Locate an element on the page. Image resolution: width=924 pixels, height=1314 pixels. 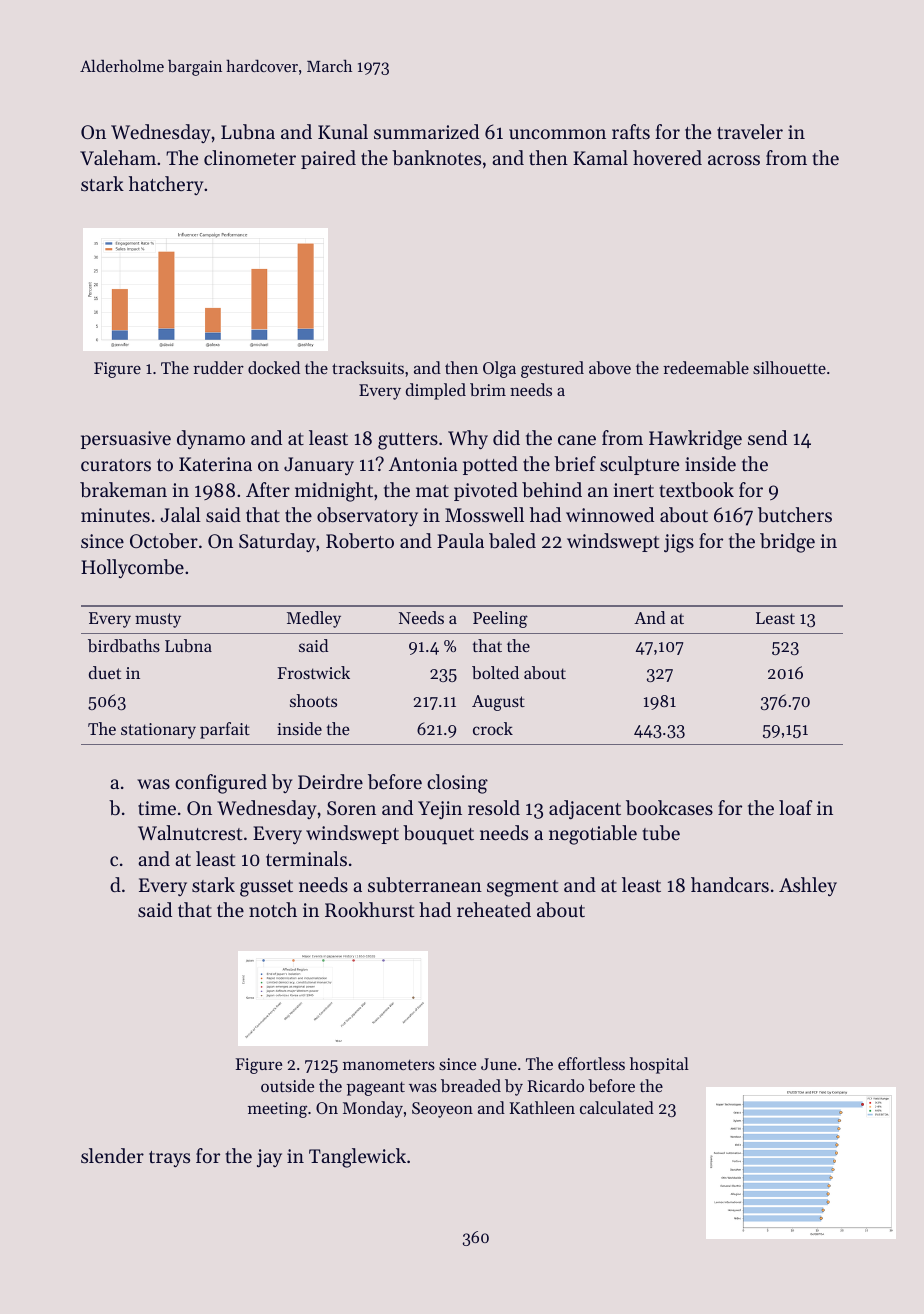
Tanglewick is located at coordinates (357, 1158).
